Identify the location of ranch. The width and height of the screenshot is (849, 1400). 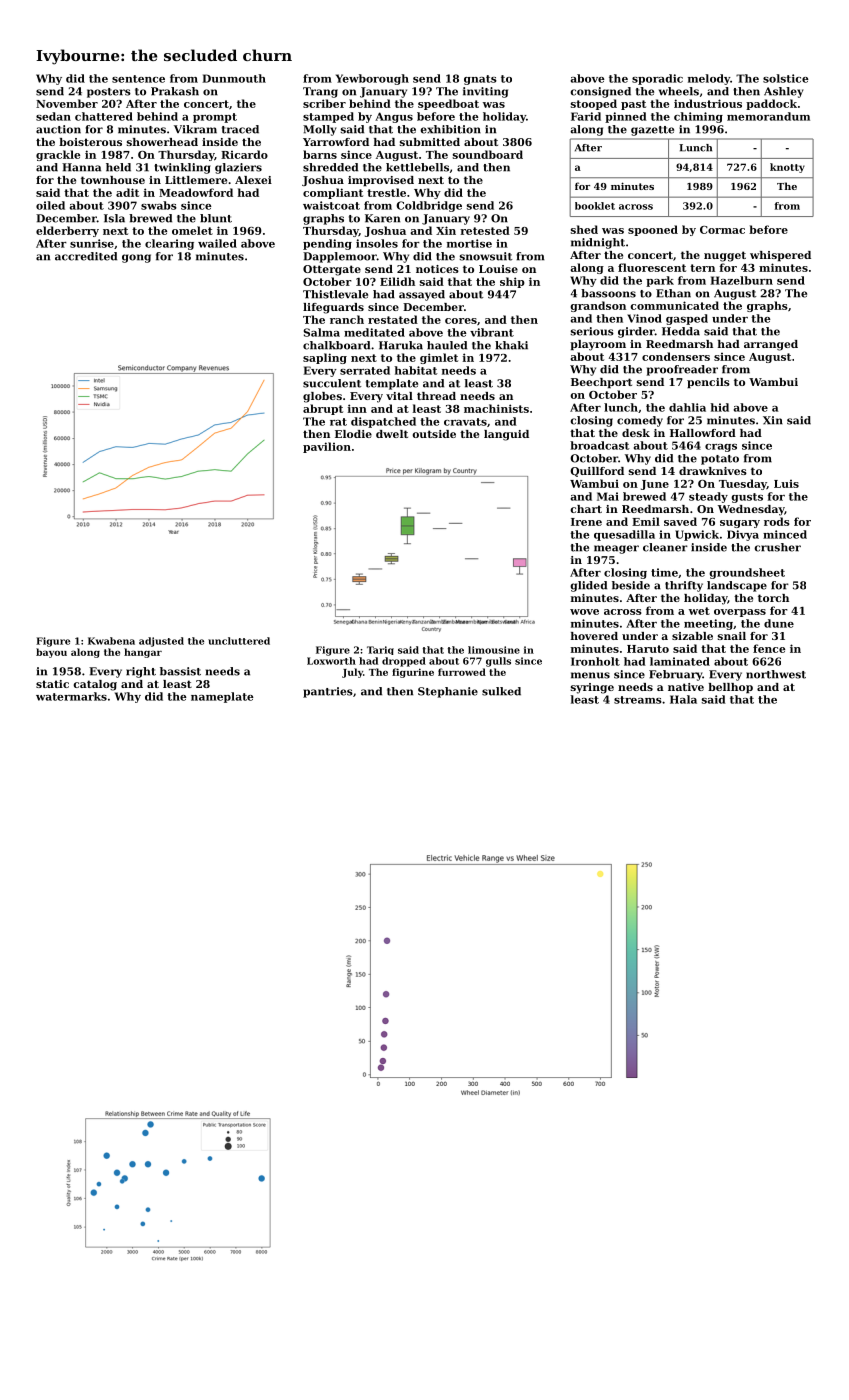
(347, 319).
